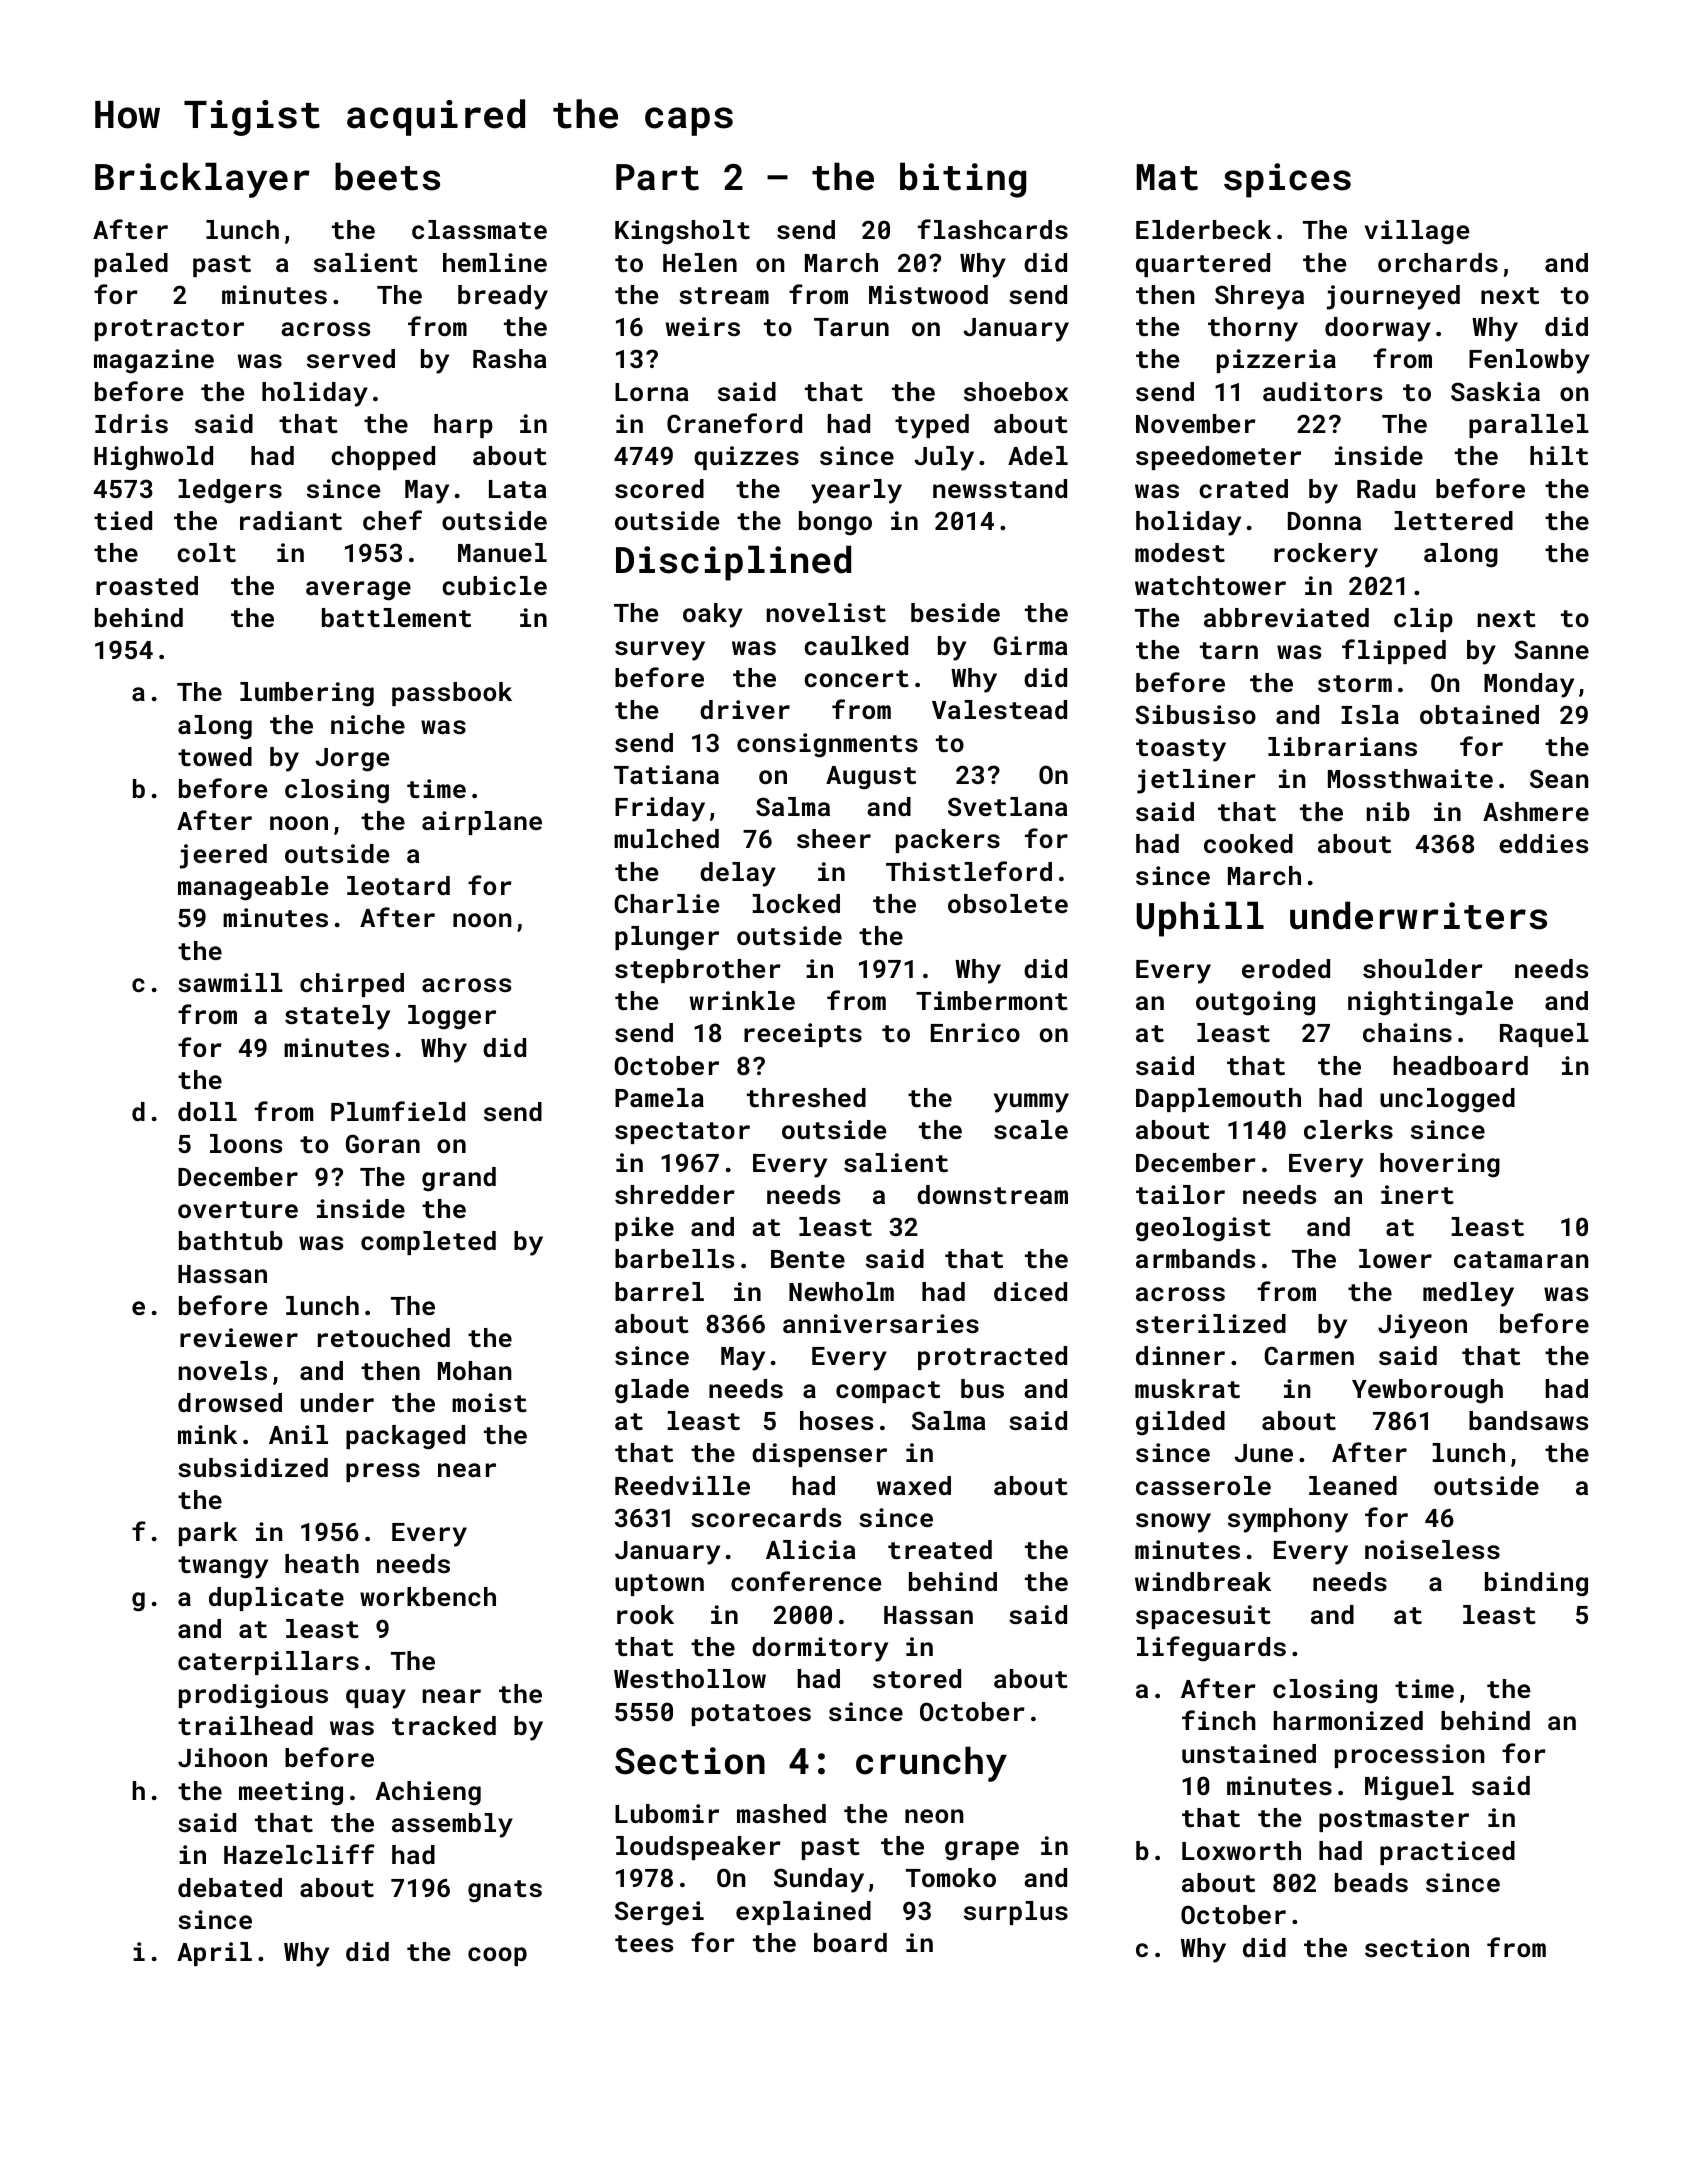 The height and width of the document is (2178, 1683). I want to click on village, so click(1416, 232).
